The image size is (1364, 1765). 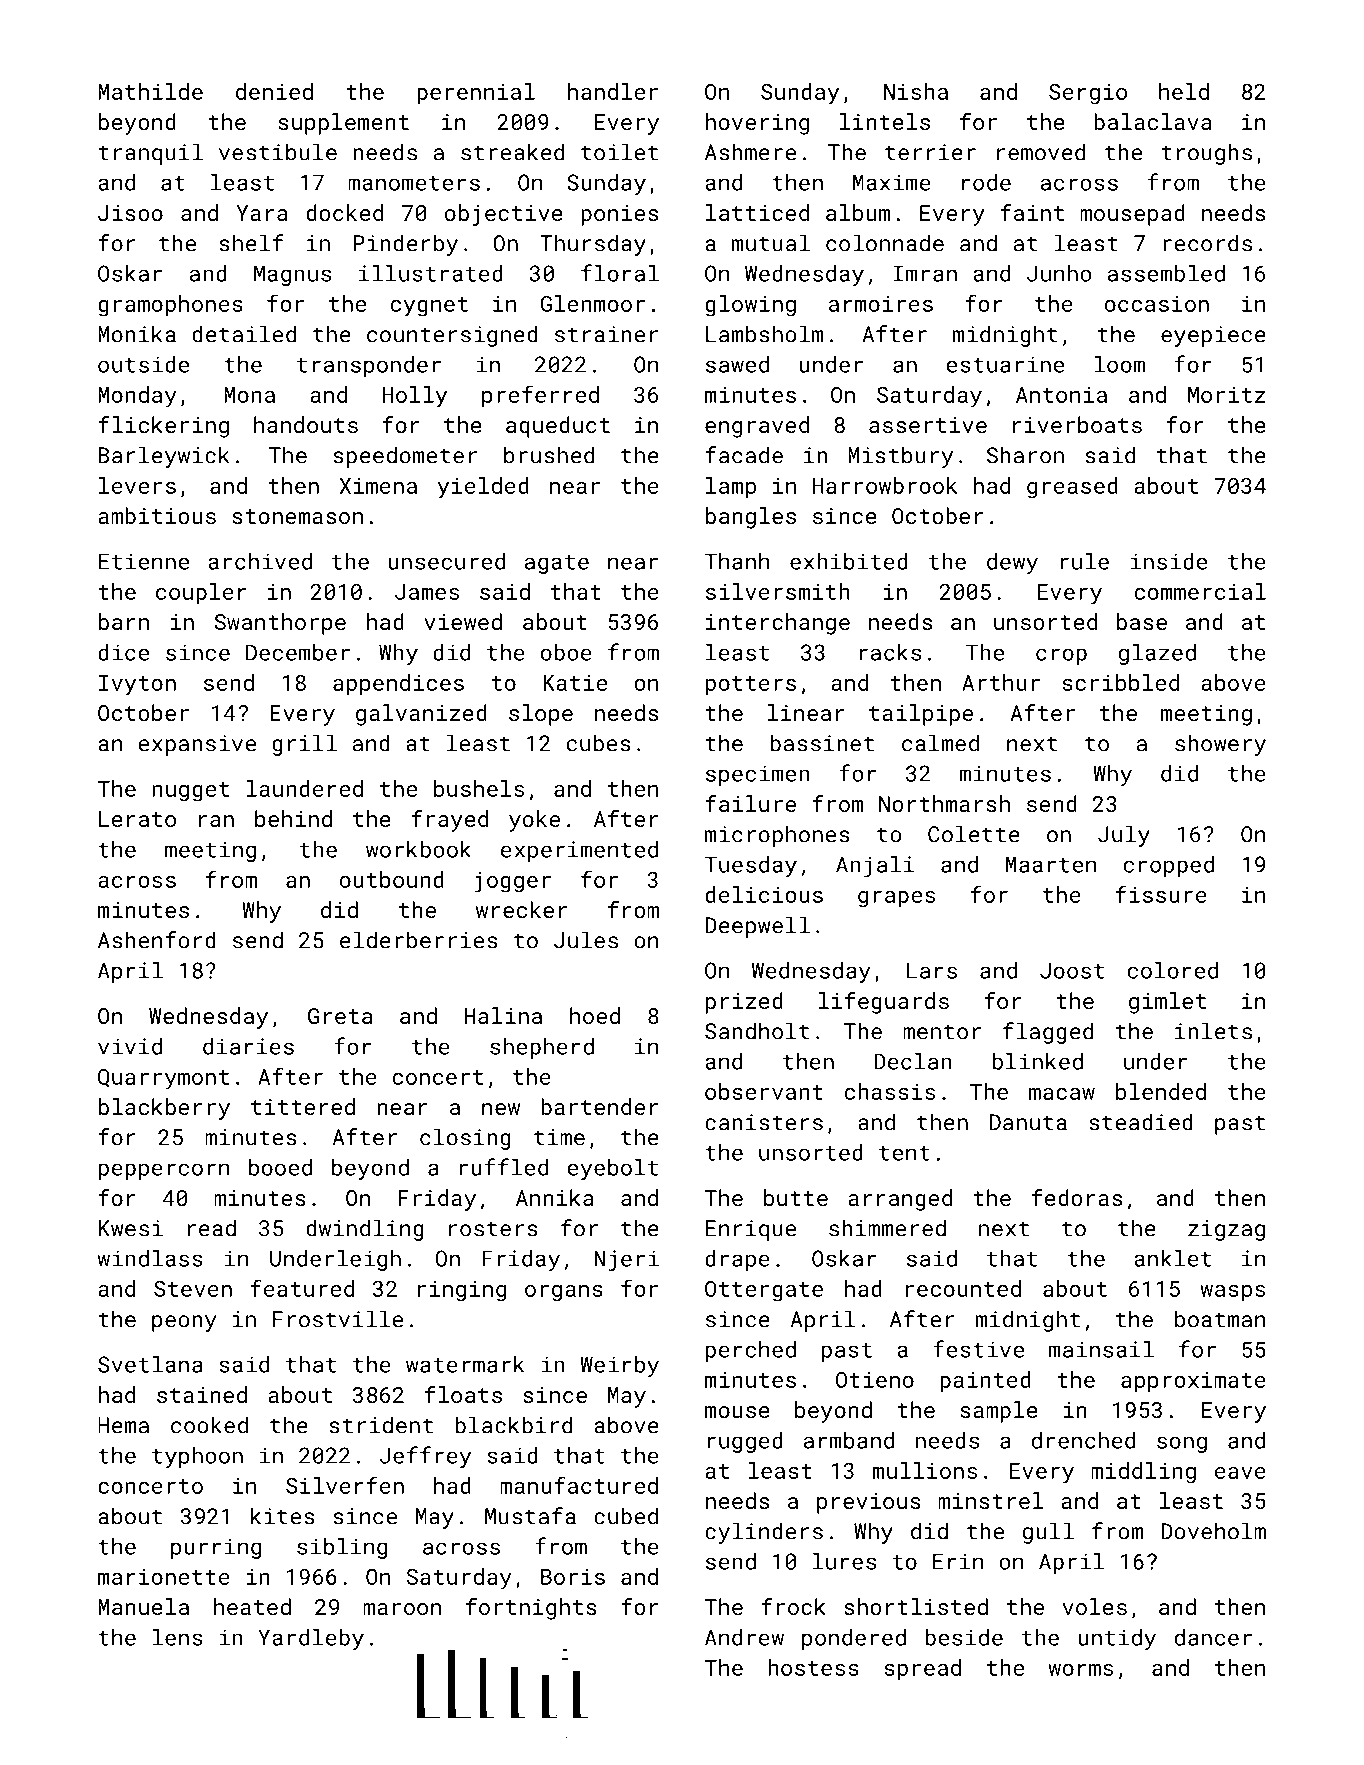 I want to click on Glenmoor, so click(x=593, y=303).
